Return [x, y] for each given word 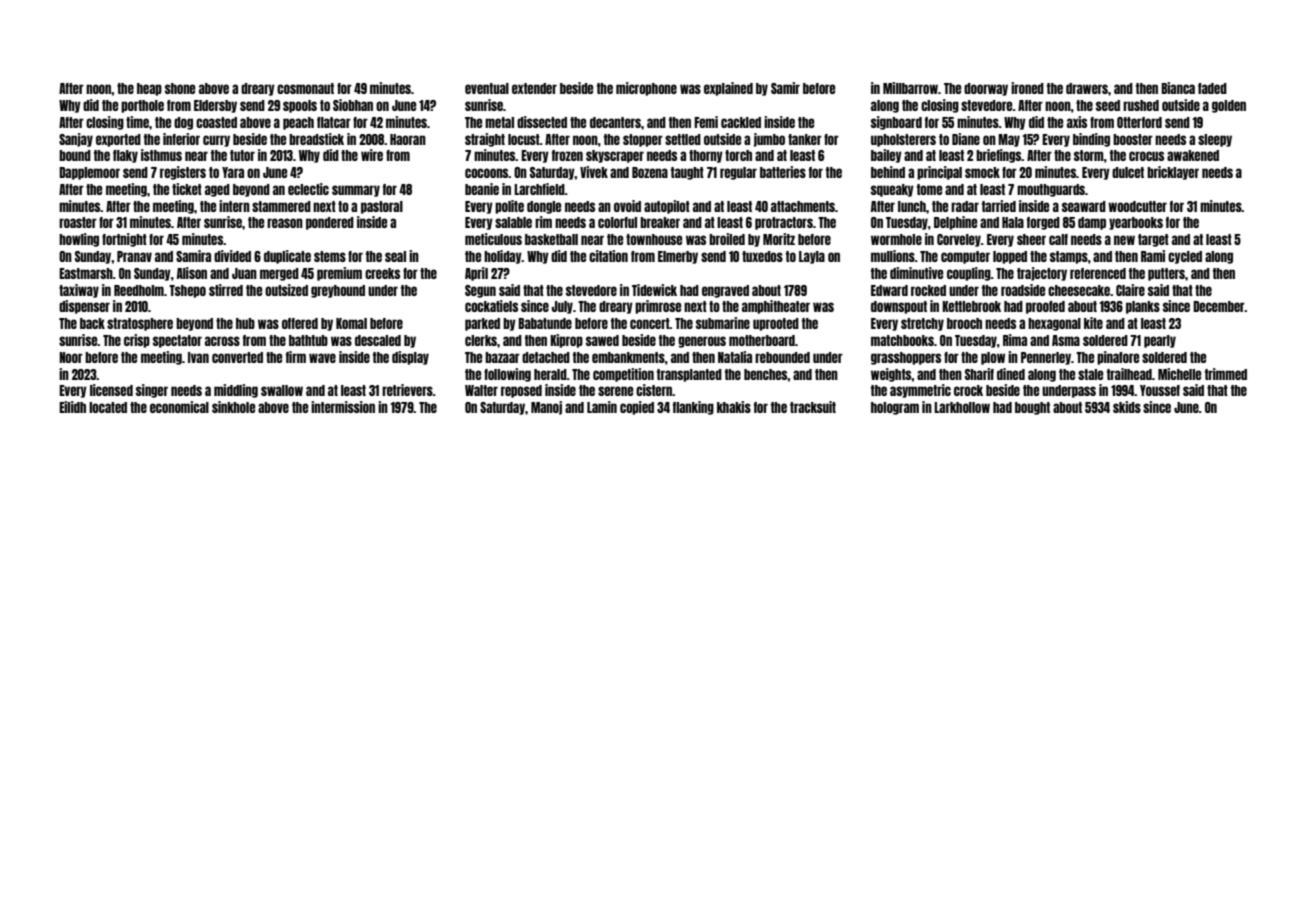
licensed [111, 390]
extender [534, 88]
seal [395, 256]
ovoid [627, 206]
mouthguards [1051, 190]
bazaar [502, 357]
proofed [1045, 307]
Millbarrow [910, 88]
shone [180, 88]
